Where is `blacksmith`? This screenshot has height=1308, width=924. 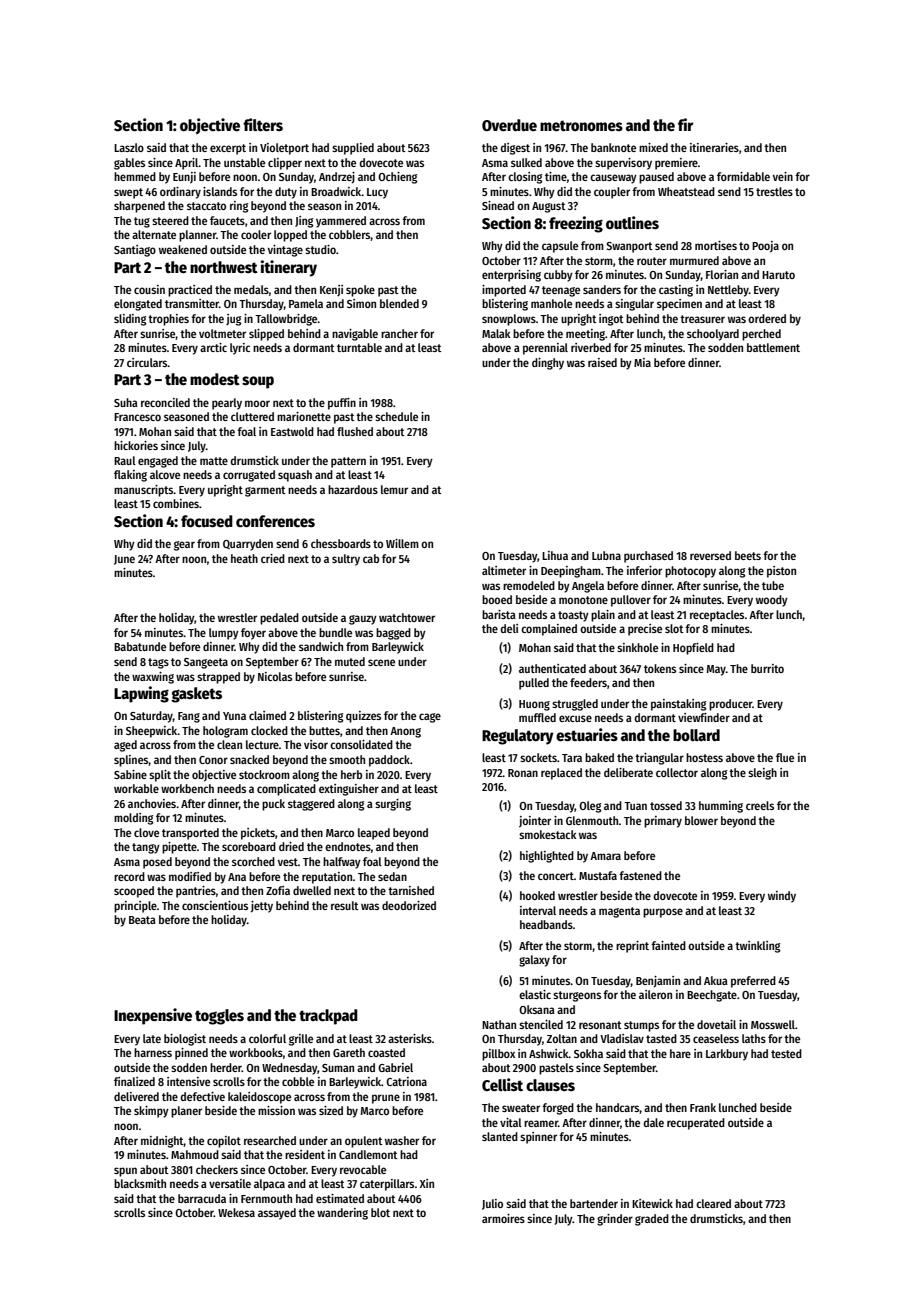
blacksmith is located at coordinates (140, 1183).
